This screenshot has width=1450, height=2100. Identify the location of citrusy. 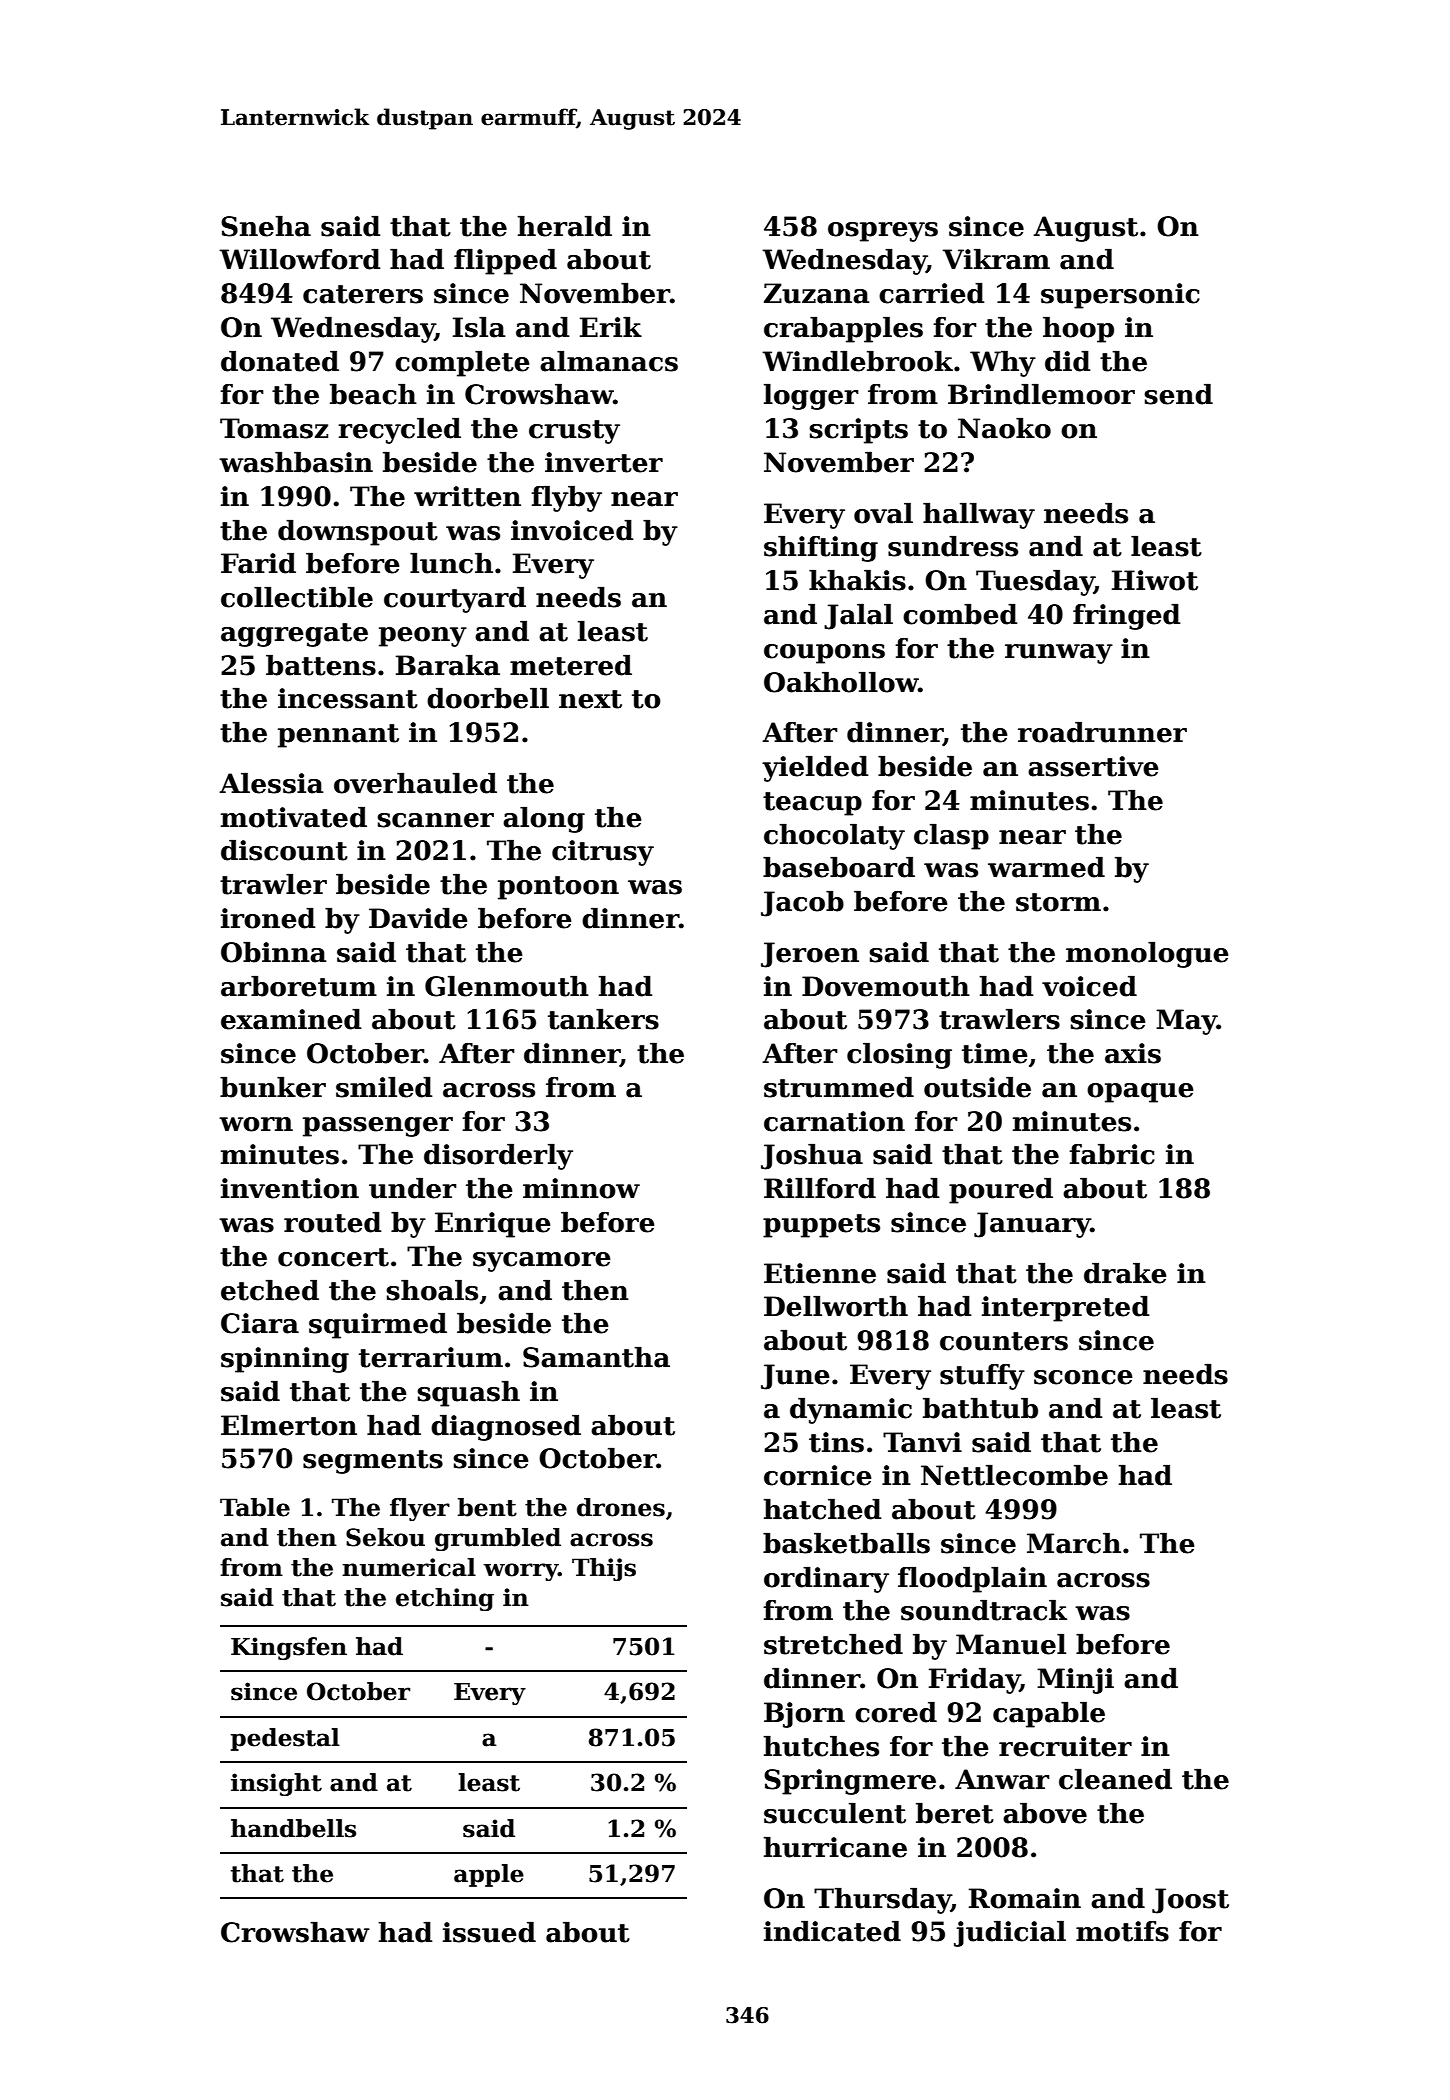
(603, 853).
